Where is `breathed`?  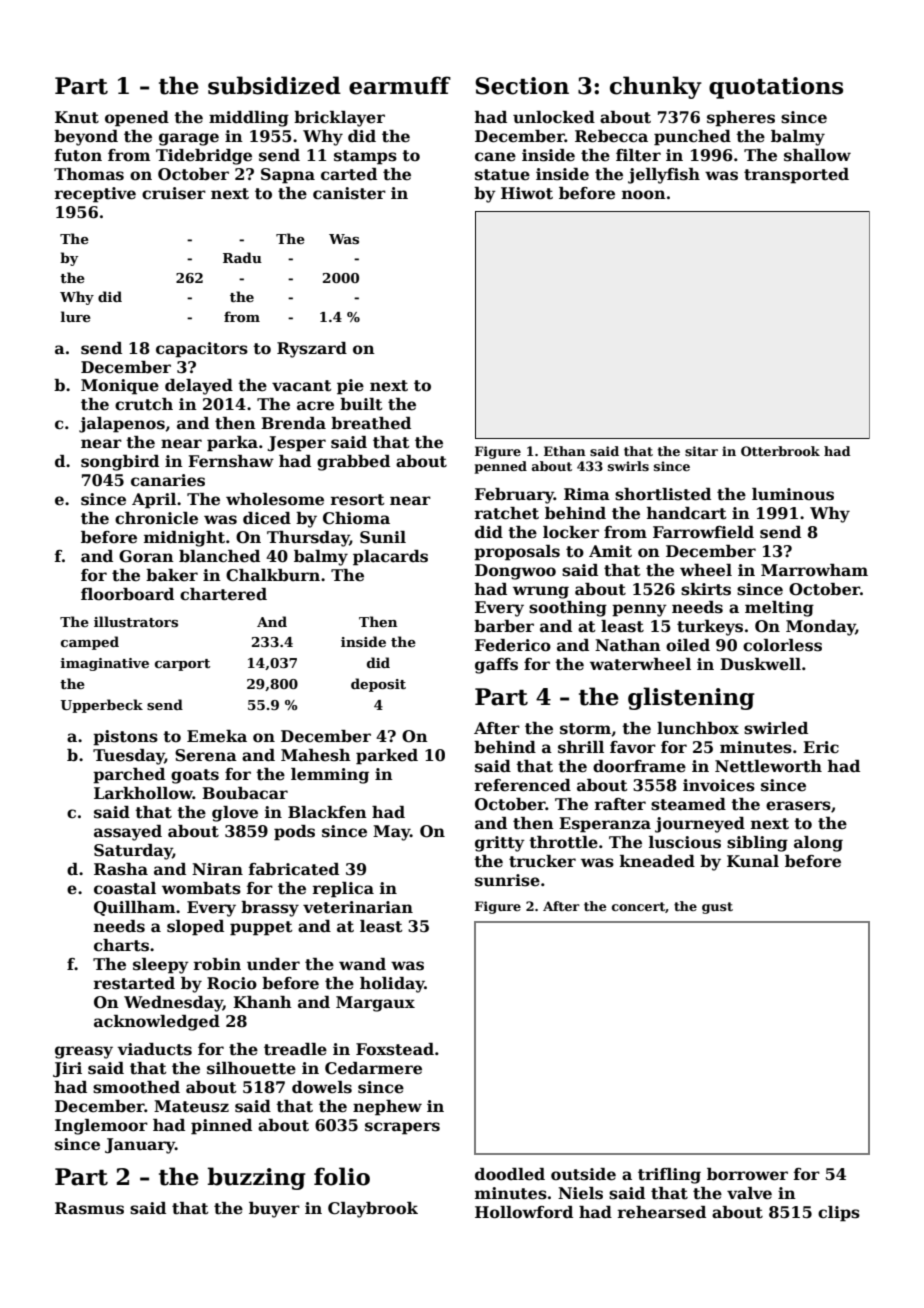 breathed is located at coordinates (371, 423).
